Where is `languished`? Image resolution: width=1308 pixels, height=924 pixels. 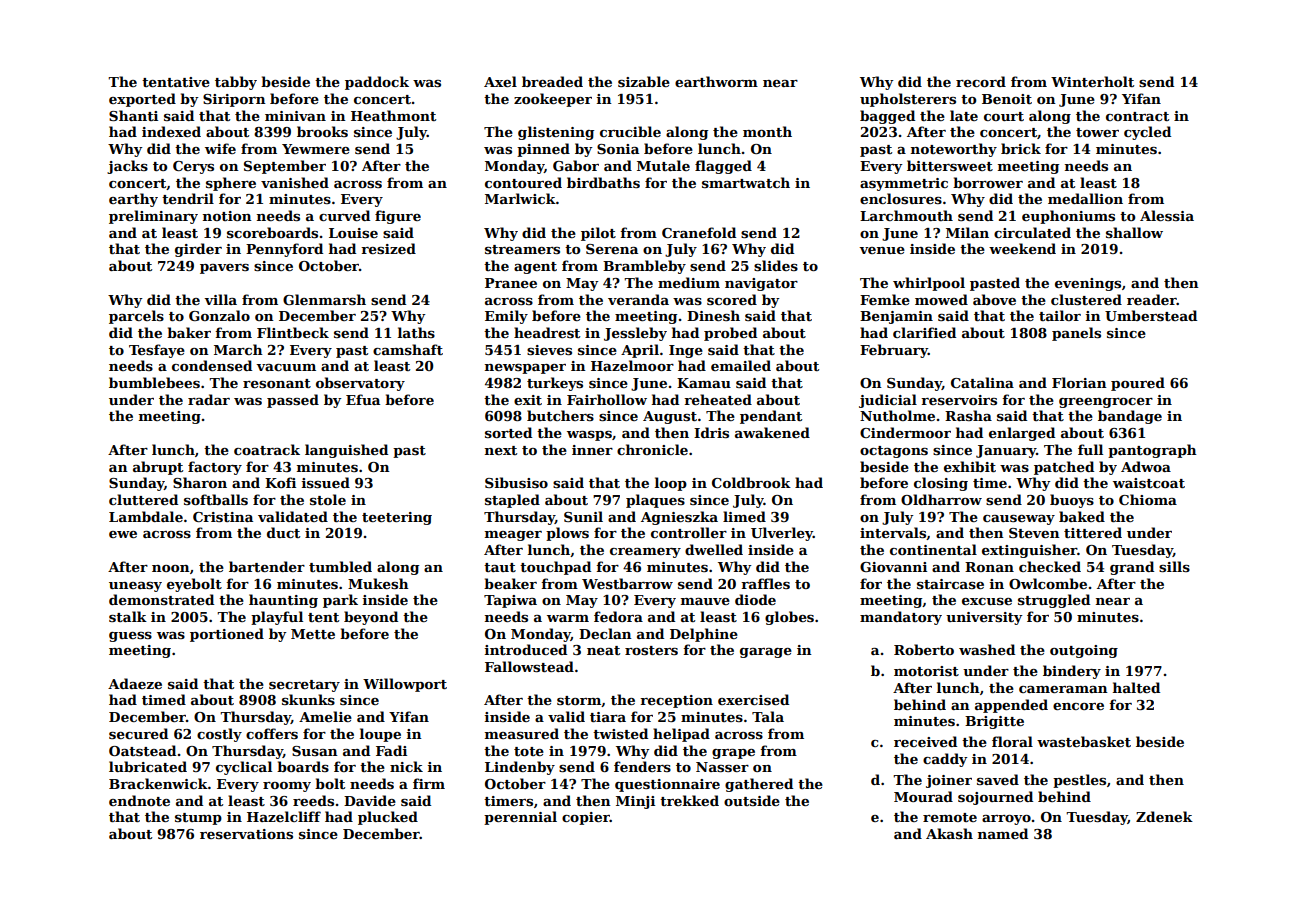
languished is located at coordinates (346, 451).
